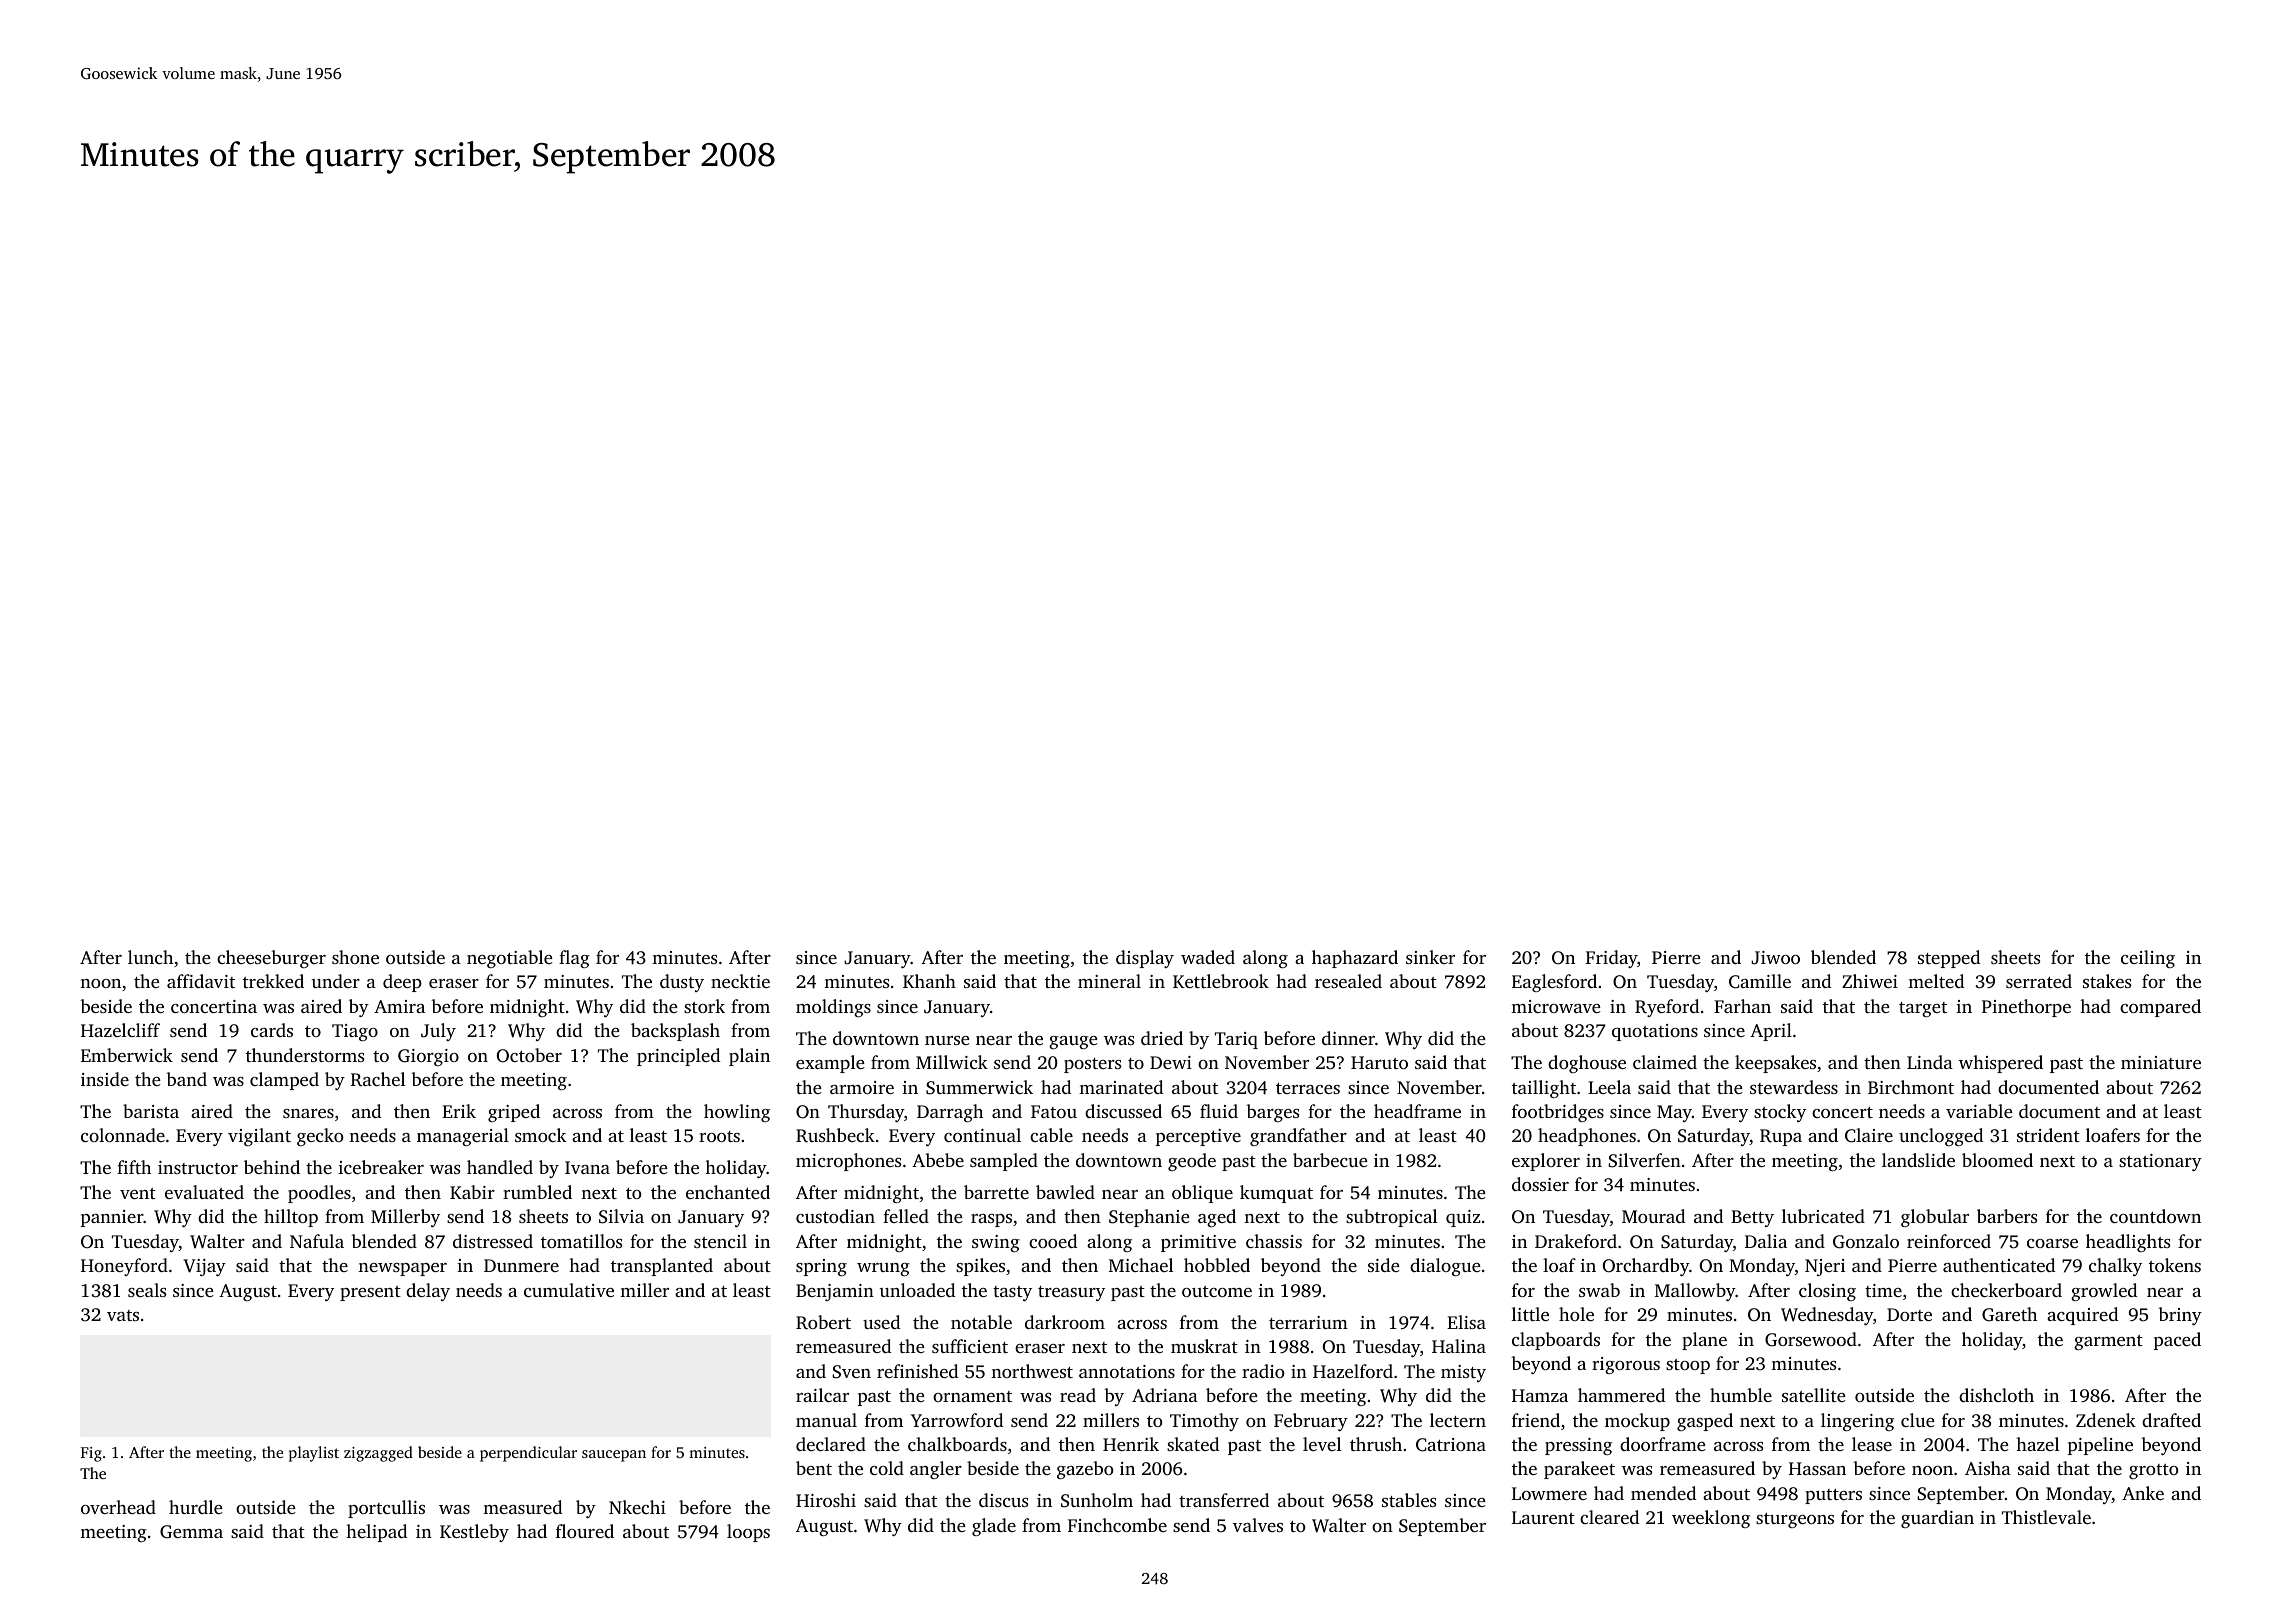 This page has height=1614, width=2282. Describe the element at coordinates (1192, 1162) in the page. I see `geode` at that location.
